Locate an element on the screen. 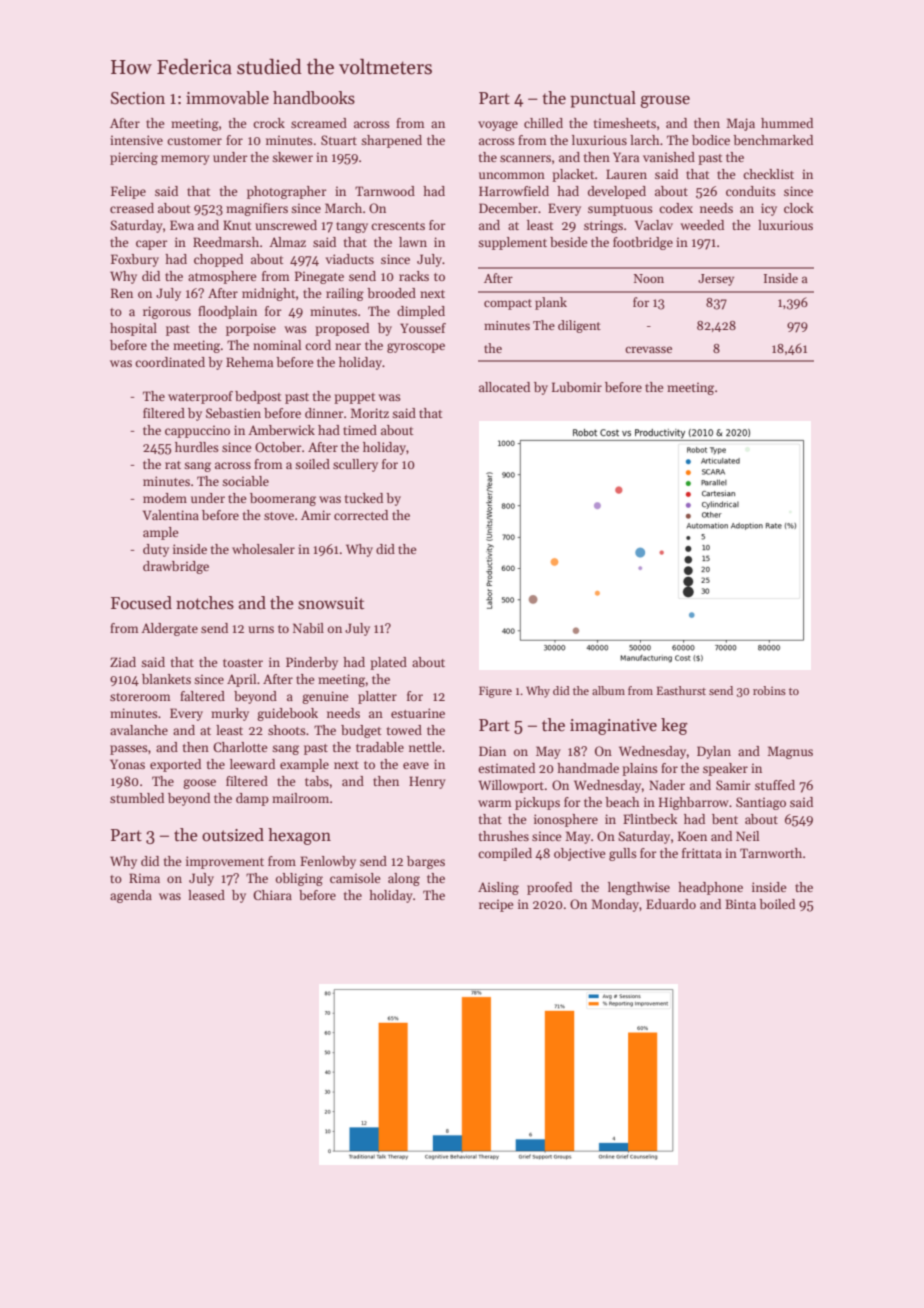 Image resolution: width=924 pixels, height=1308 pixels. punctual is located at coordinates (603, 99).
